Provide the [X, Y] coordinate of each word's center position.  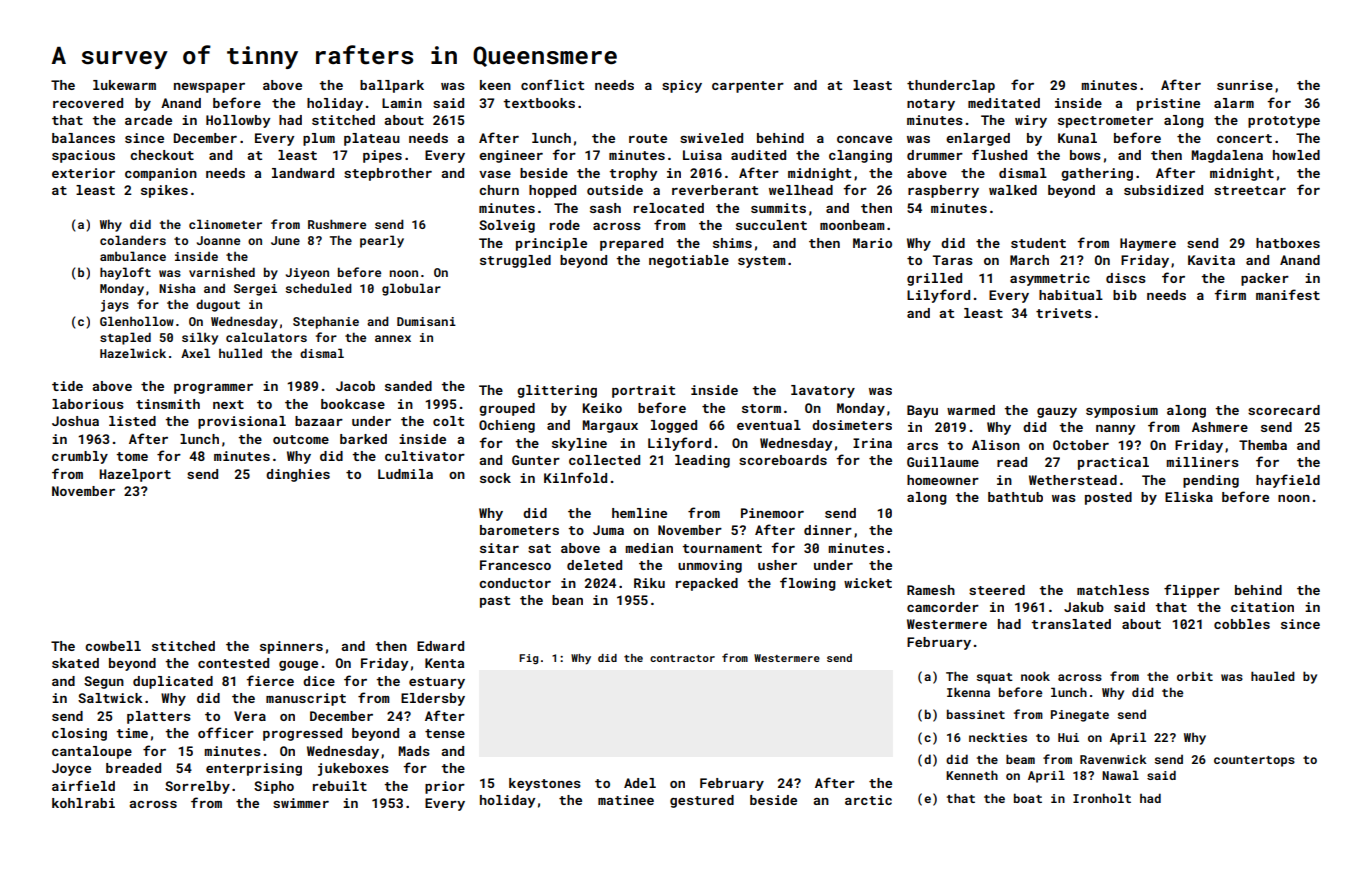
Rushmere [337, 224]
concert [1244, 138]
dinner [828, 530]
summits [778, 208]
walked [1013, 190]
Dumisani [426, 321]
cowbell [113, 646]
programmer [213, 389]
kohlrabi [83, 803]
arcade [148, 120]
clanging [860, 156]
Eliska [1189, 497]
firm [1230, 294]
